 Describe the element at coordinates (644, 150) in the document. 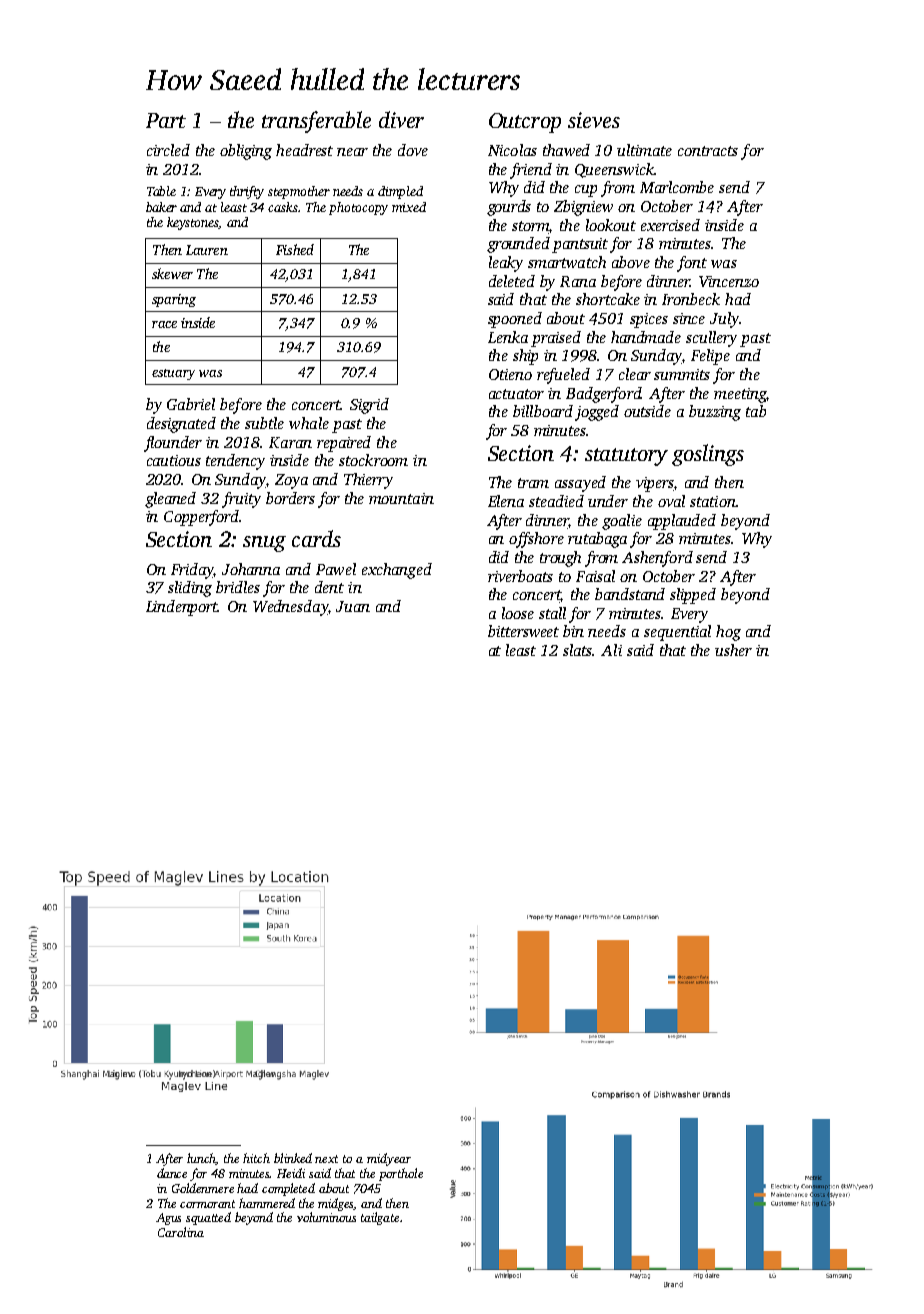

I see `ultimate` at that location.
